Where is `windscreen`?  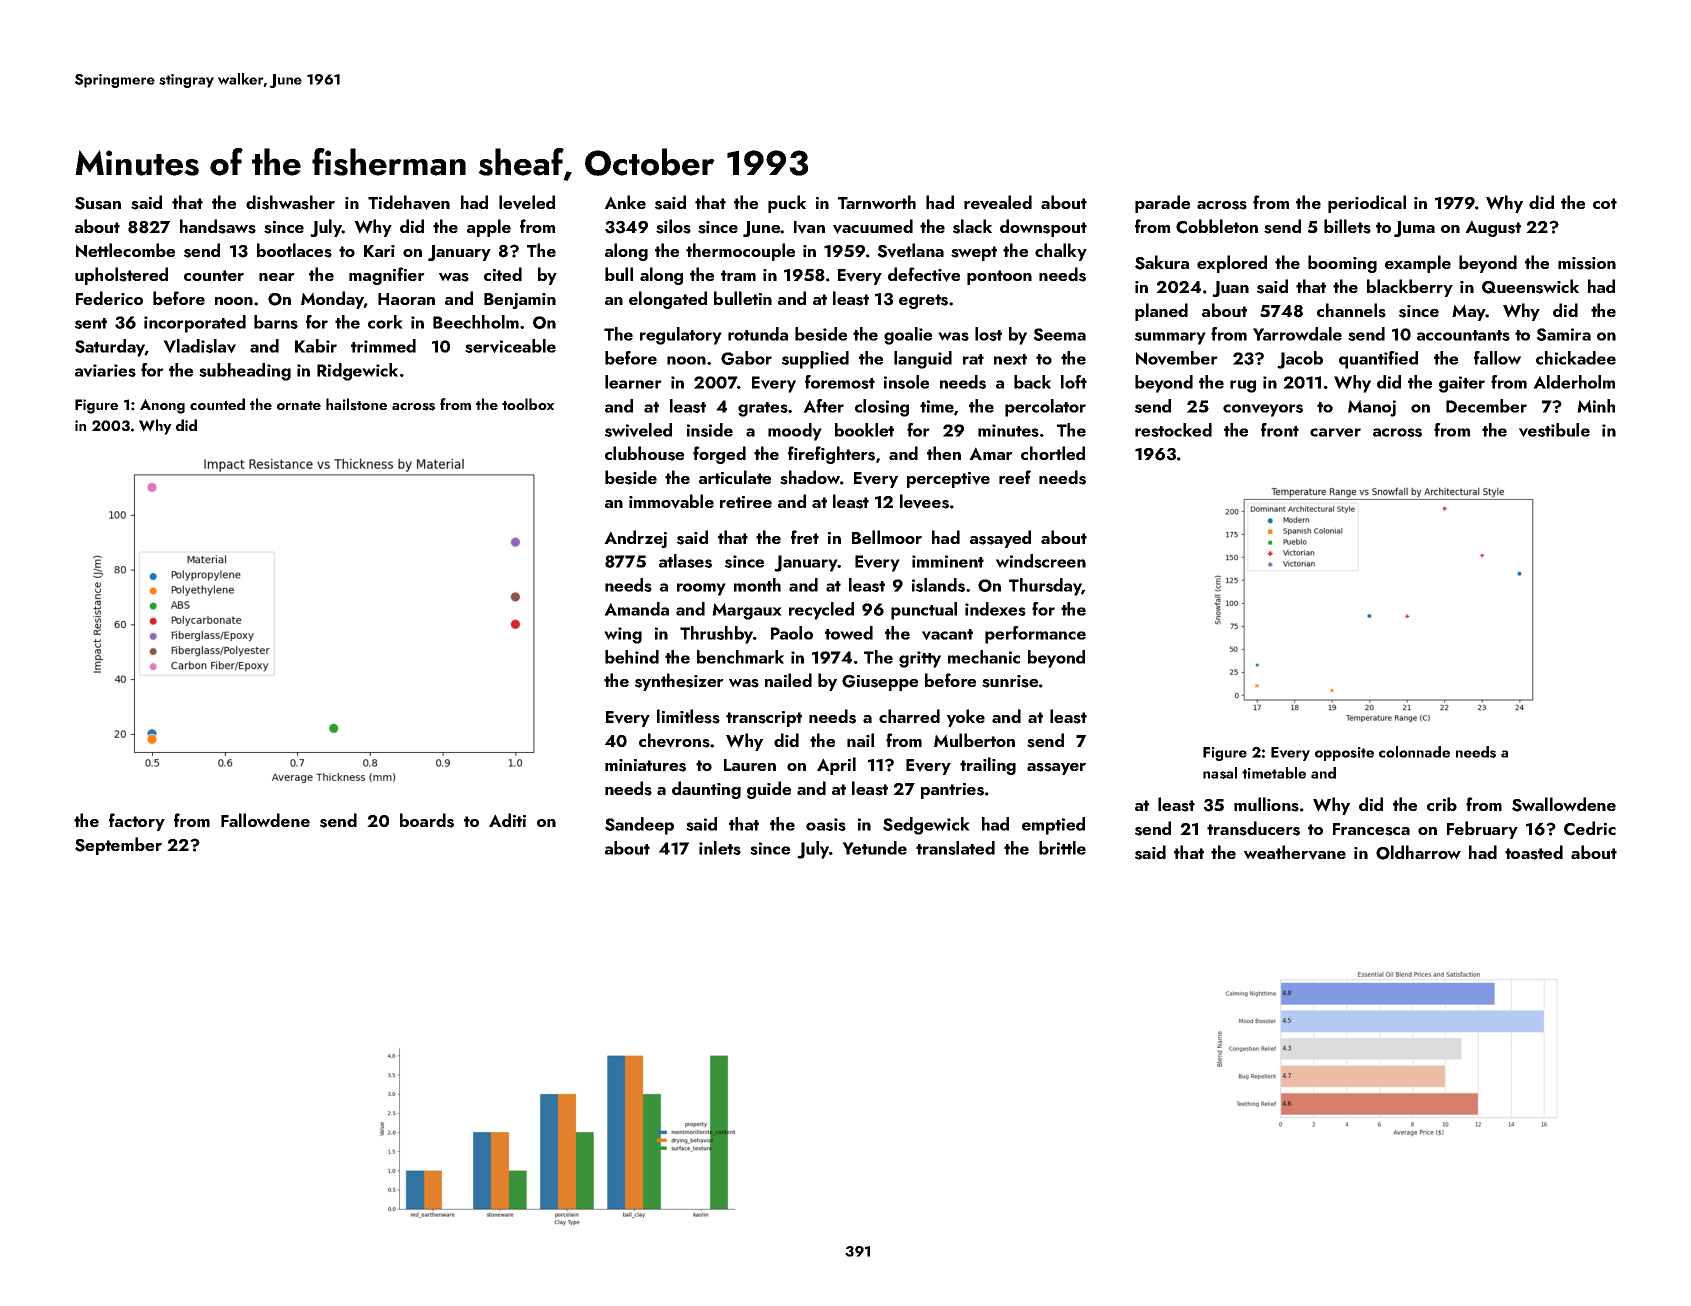
windscreen is located at coordinates (1041, 561).
